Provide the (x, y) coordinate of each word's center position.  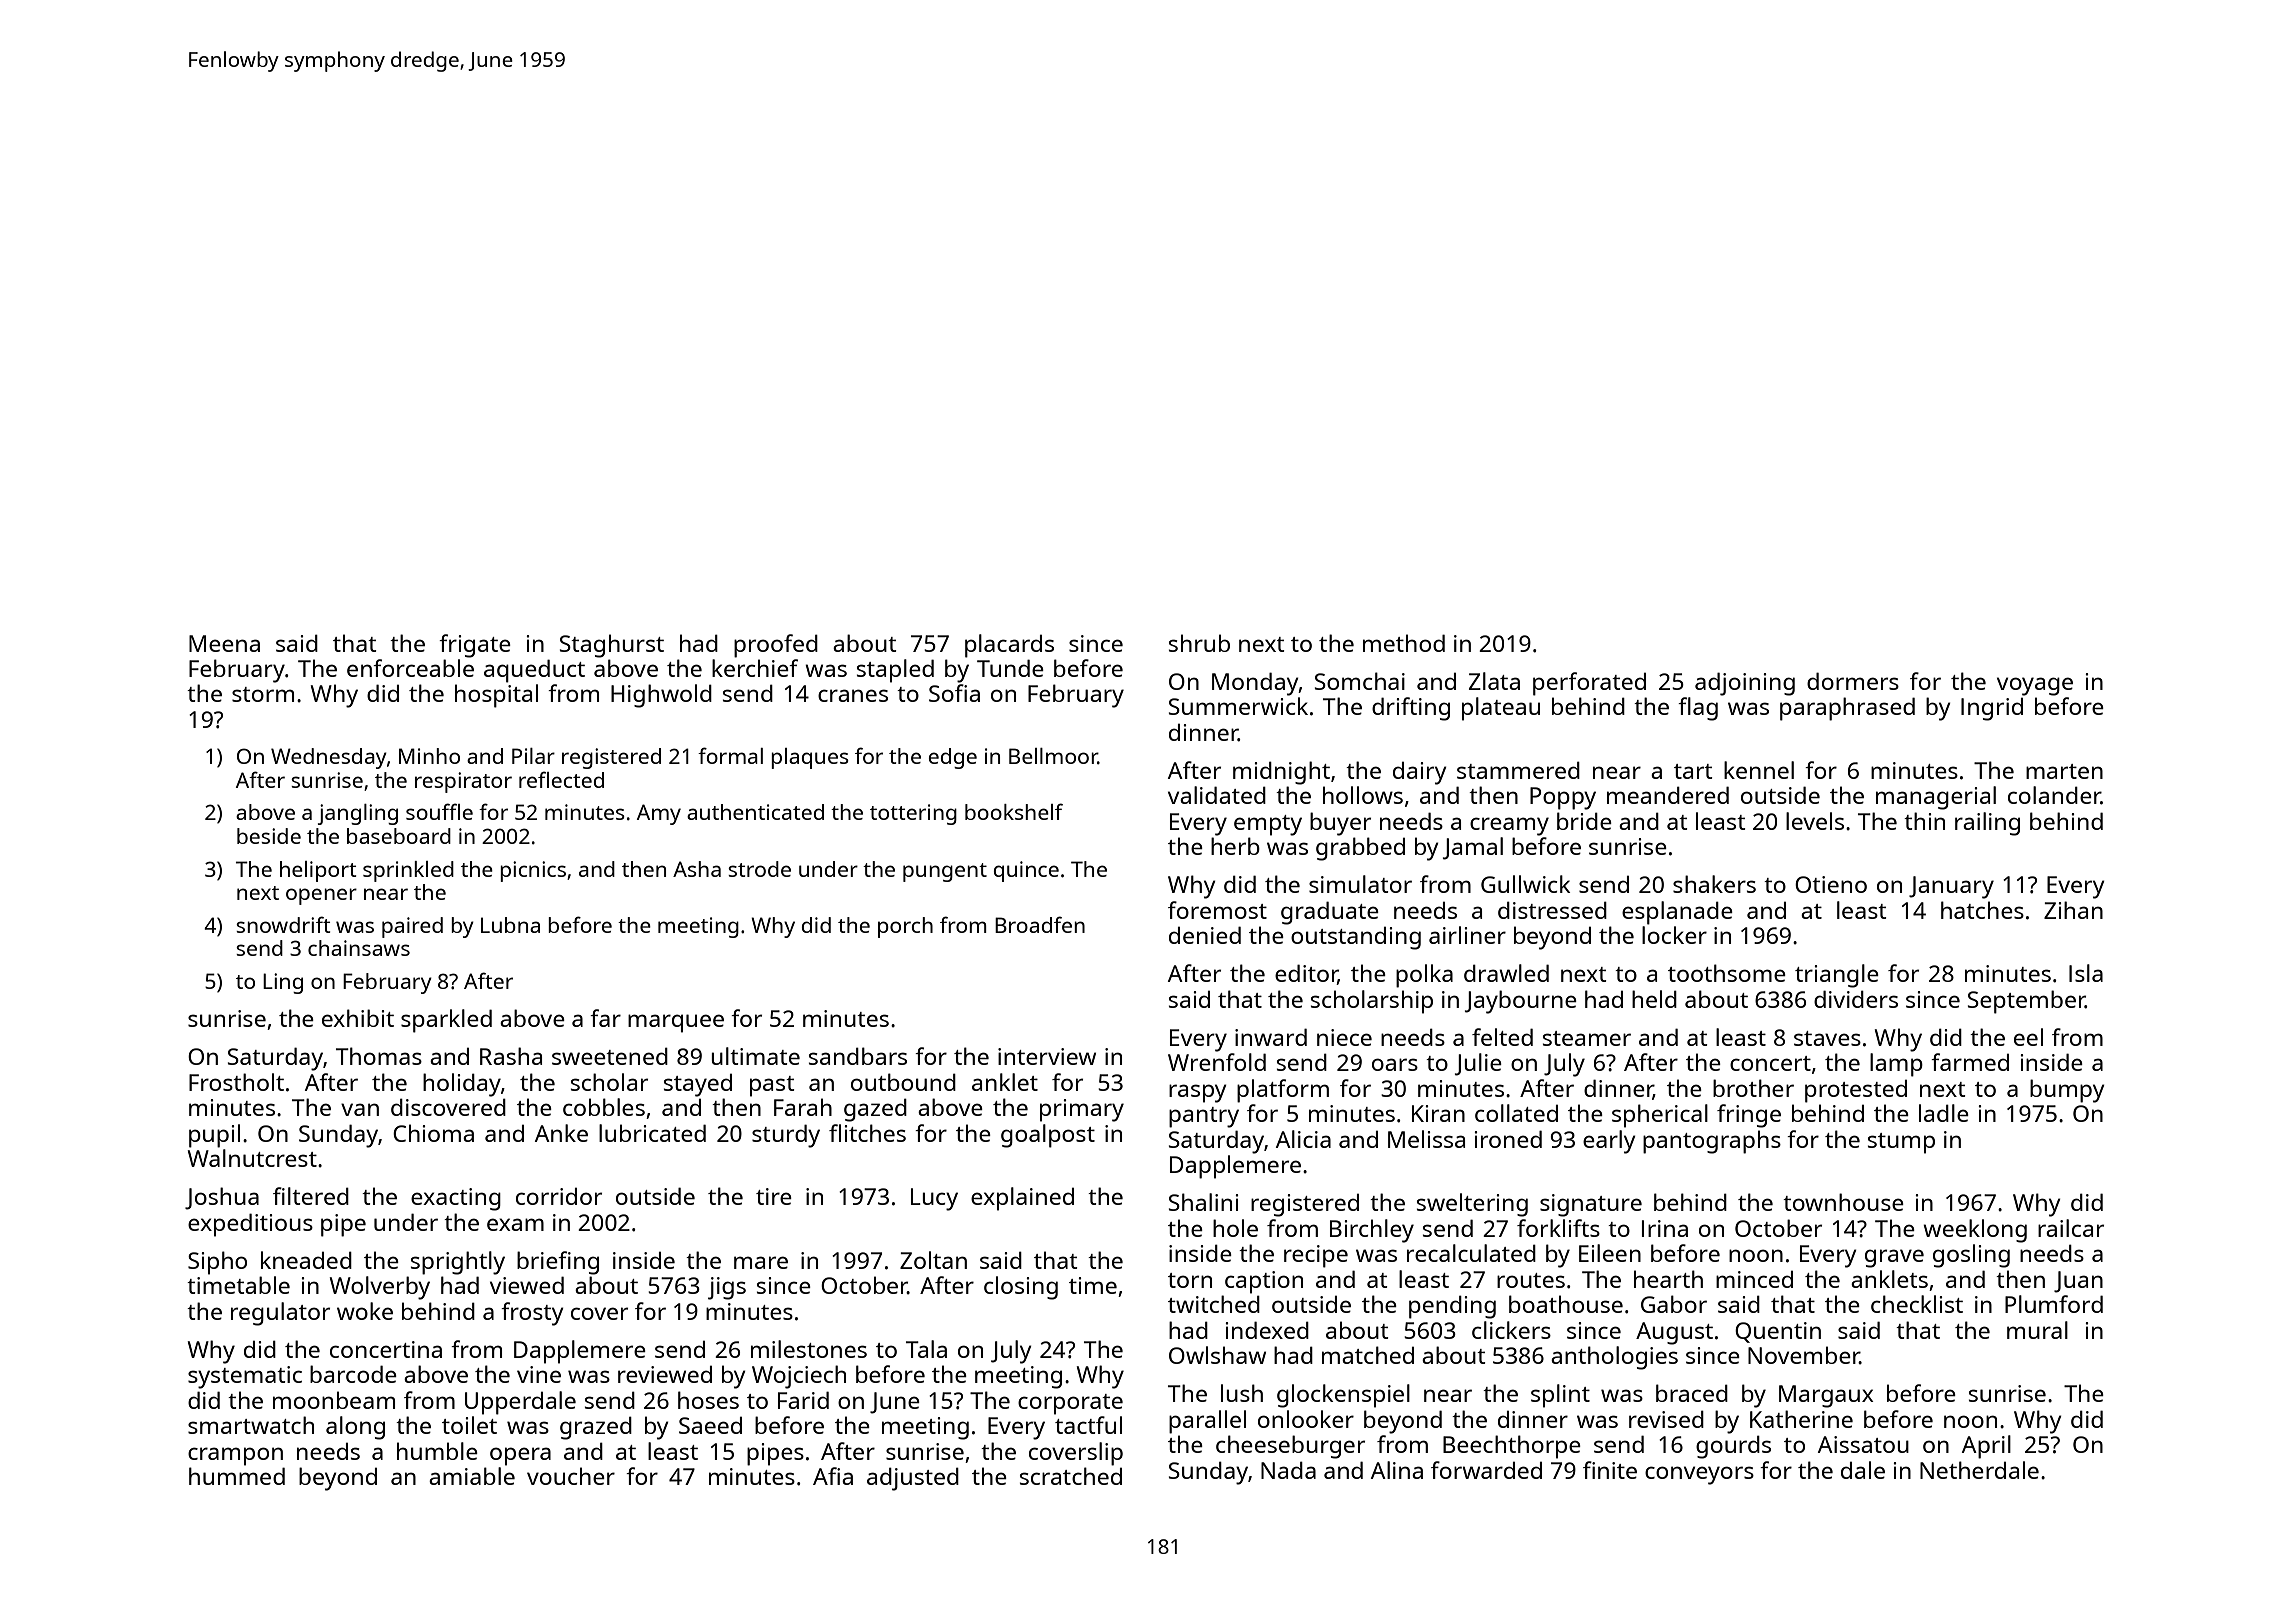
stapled (895, 671)
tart (1693, 771)
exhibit (358, 1018)
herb (1235, 846)
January (1951, 887)
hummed (237, 1476)
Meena (224, 643)
